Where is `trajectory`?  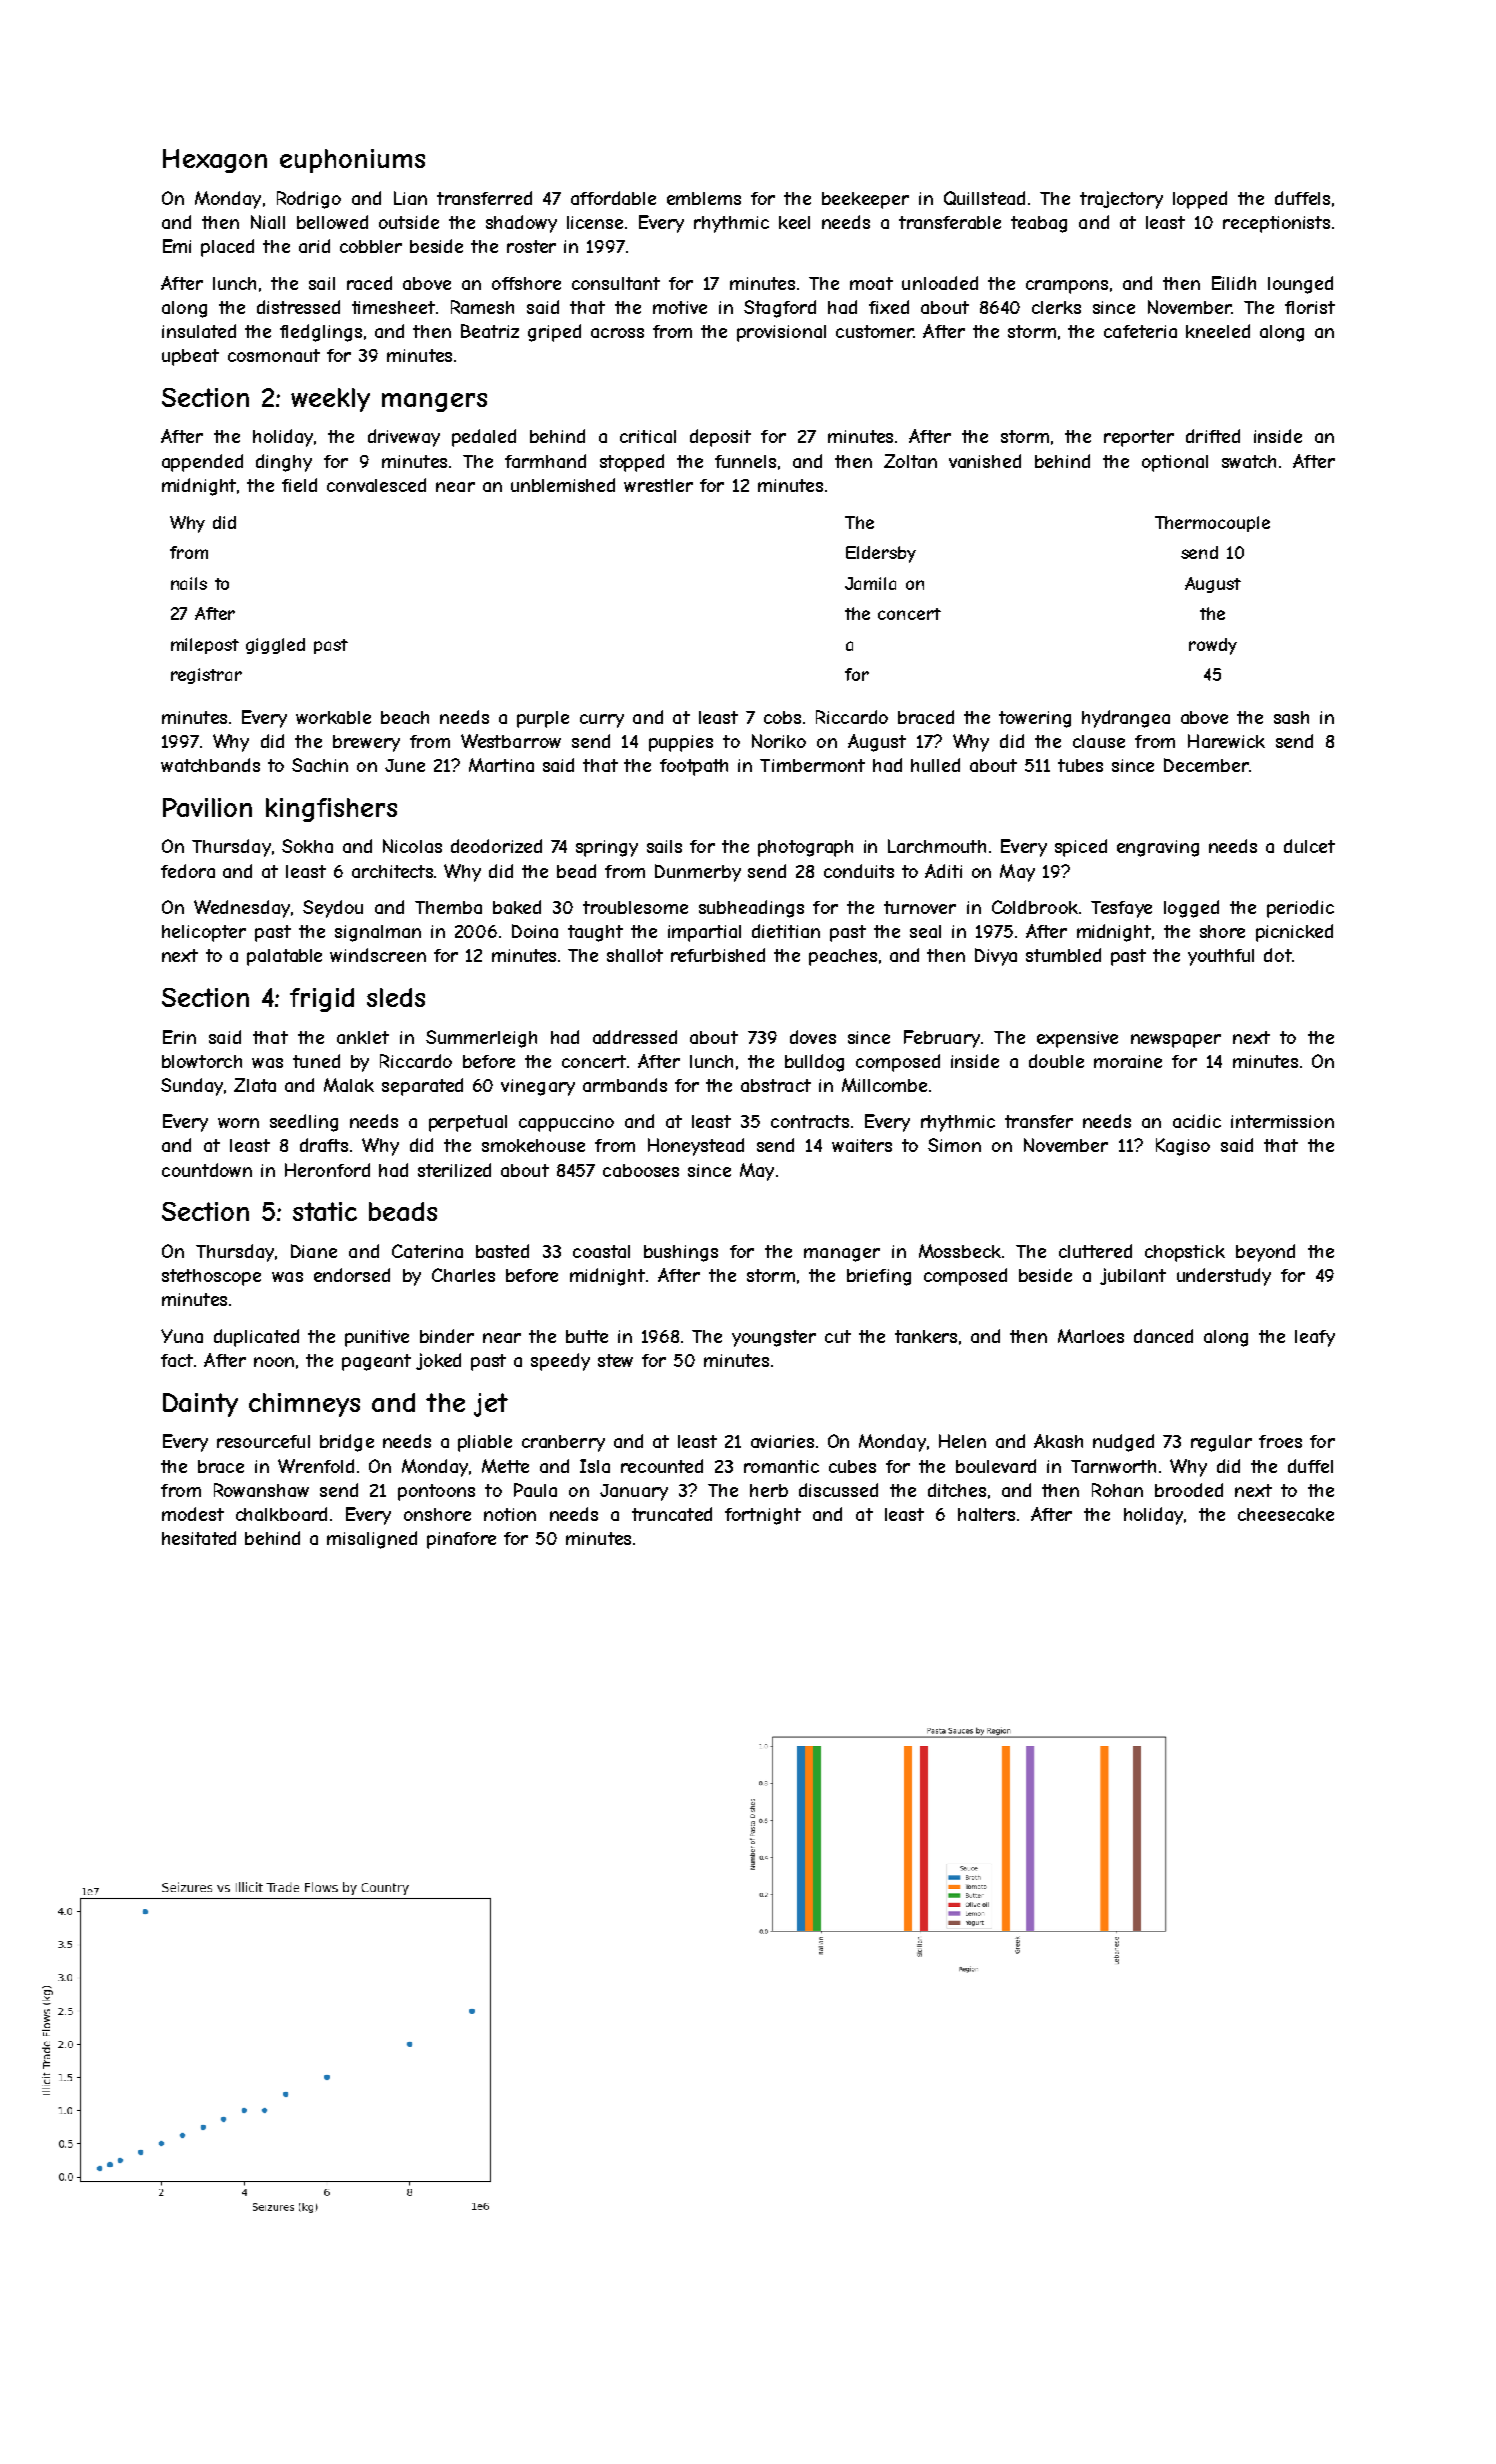 trajectory is located at coordinates (1121, 200).
